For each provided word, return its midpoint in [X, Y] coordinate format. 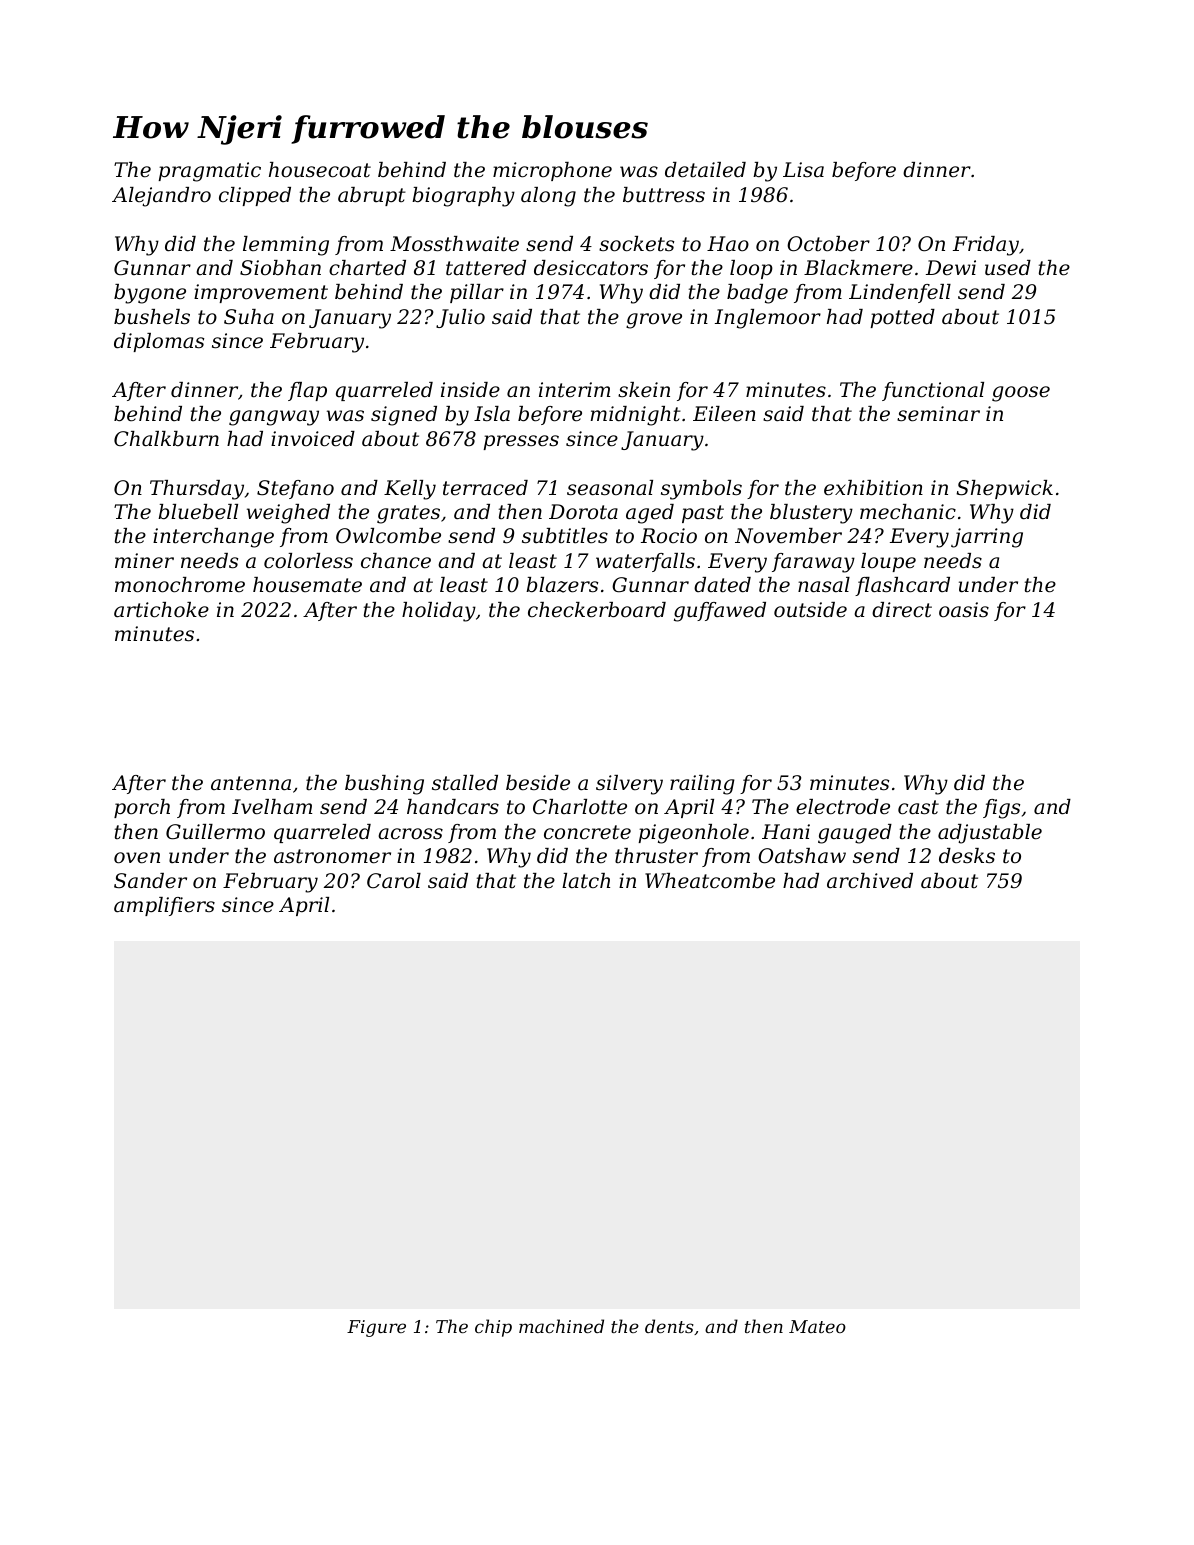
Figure [376, 1328]
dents [669, 1326]
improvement [261, 293]
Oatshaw [802, 856]
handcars [453, 807]
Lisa [803, 169]
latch [586, 881]
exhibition [873, 488]
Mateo [817, 1326]
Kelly [410, 490]
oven [137, 858]
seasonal [610, 488]
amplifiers [164, 906]
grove [654, 321]
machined [561, 1326]
